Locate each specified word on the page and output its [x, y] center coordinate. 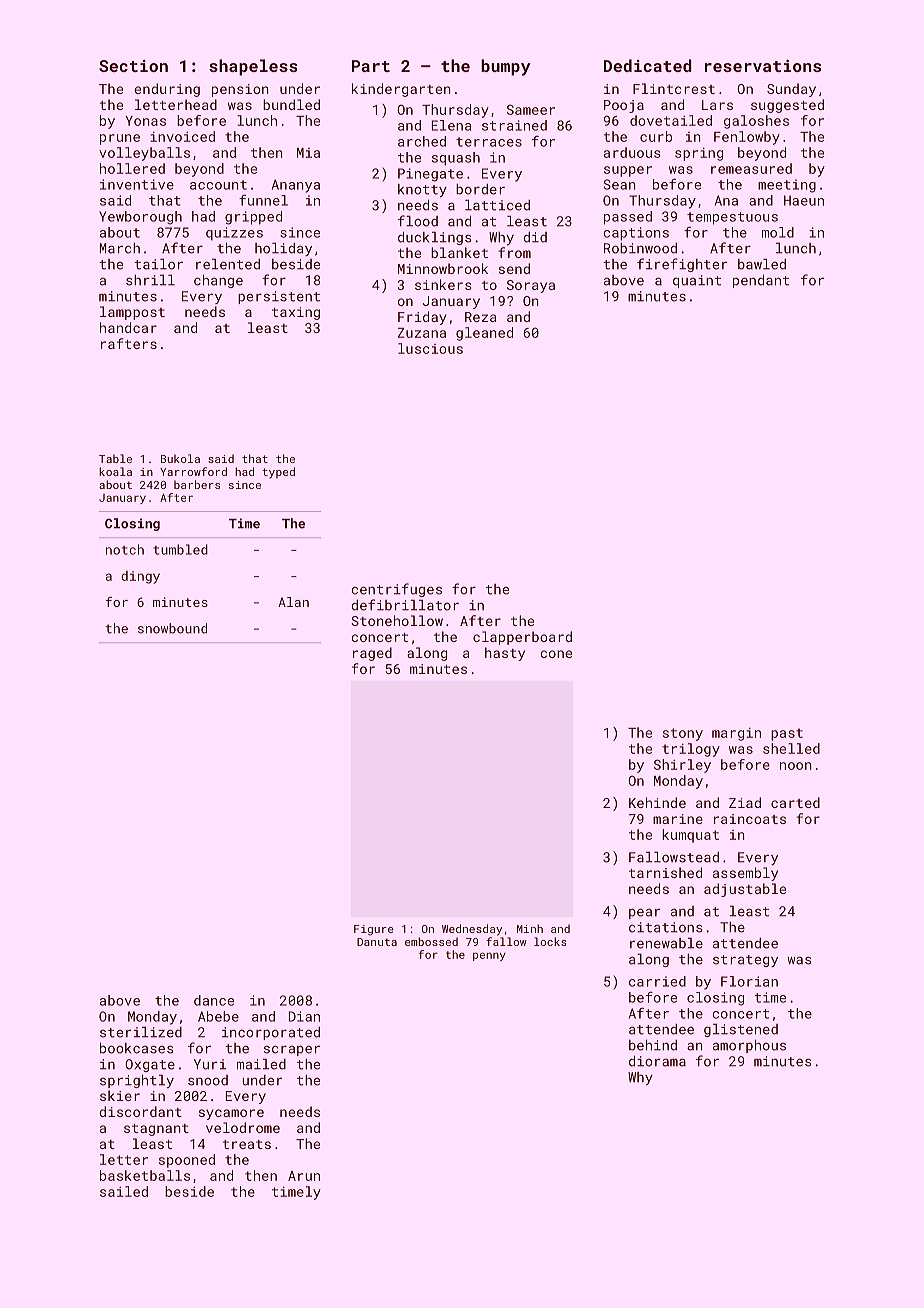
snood [208, 1080]
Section [133, 66]
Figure [373, 930]
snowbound [172, 628]
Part [371, 66]
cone [556, 654]
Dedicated [648, 65]
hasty [505, 654]
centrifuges [396, 590]
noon [796, 766]
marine [678, 819]
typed [278, 473]
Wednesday [472, 930]
